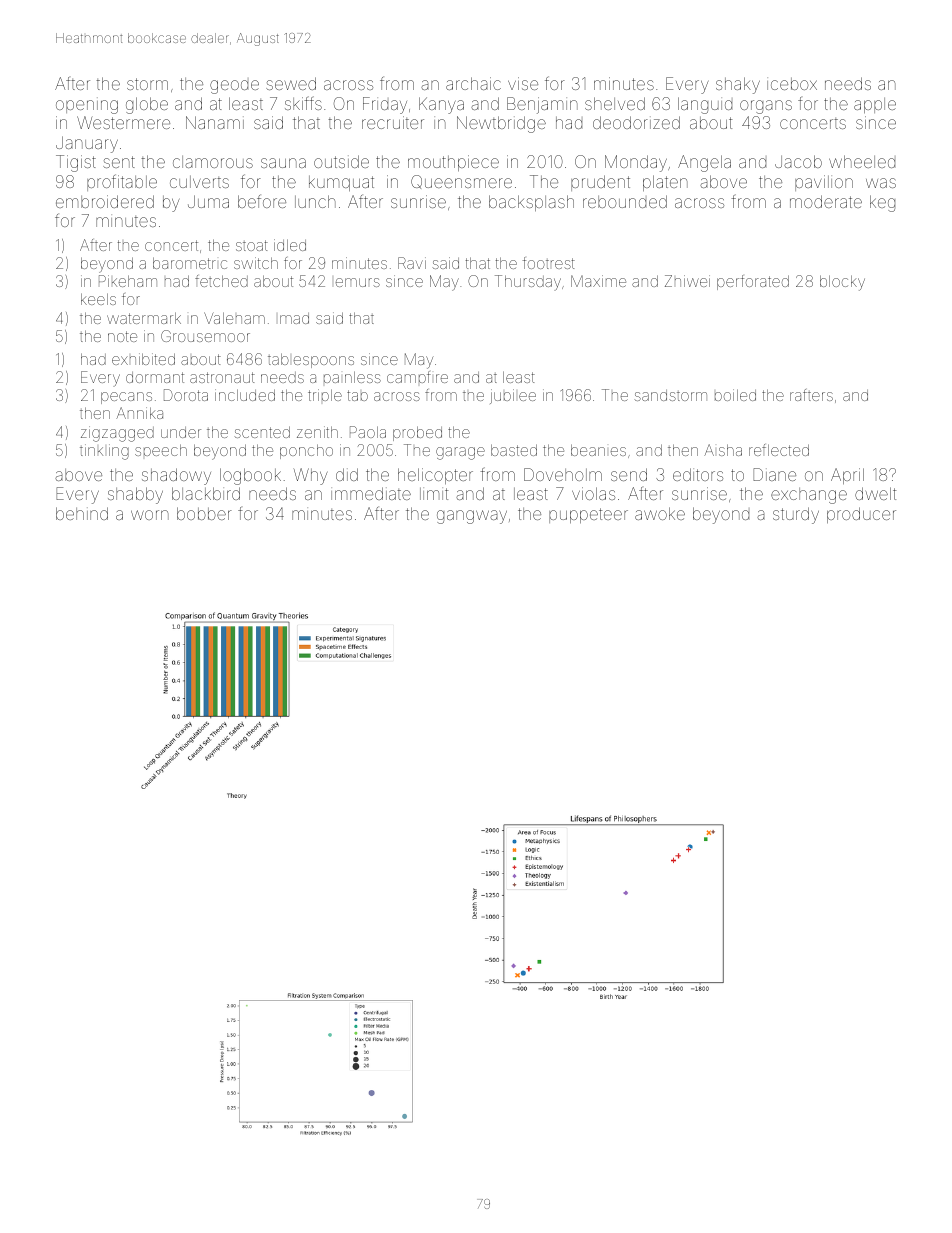 This screenshot has width=952, height=1233. I want to click on opening, so click(87, 107).
